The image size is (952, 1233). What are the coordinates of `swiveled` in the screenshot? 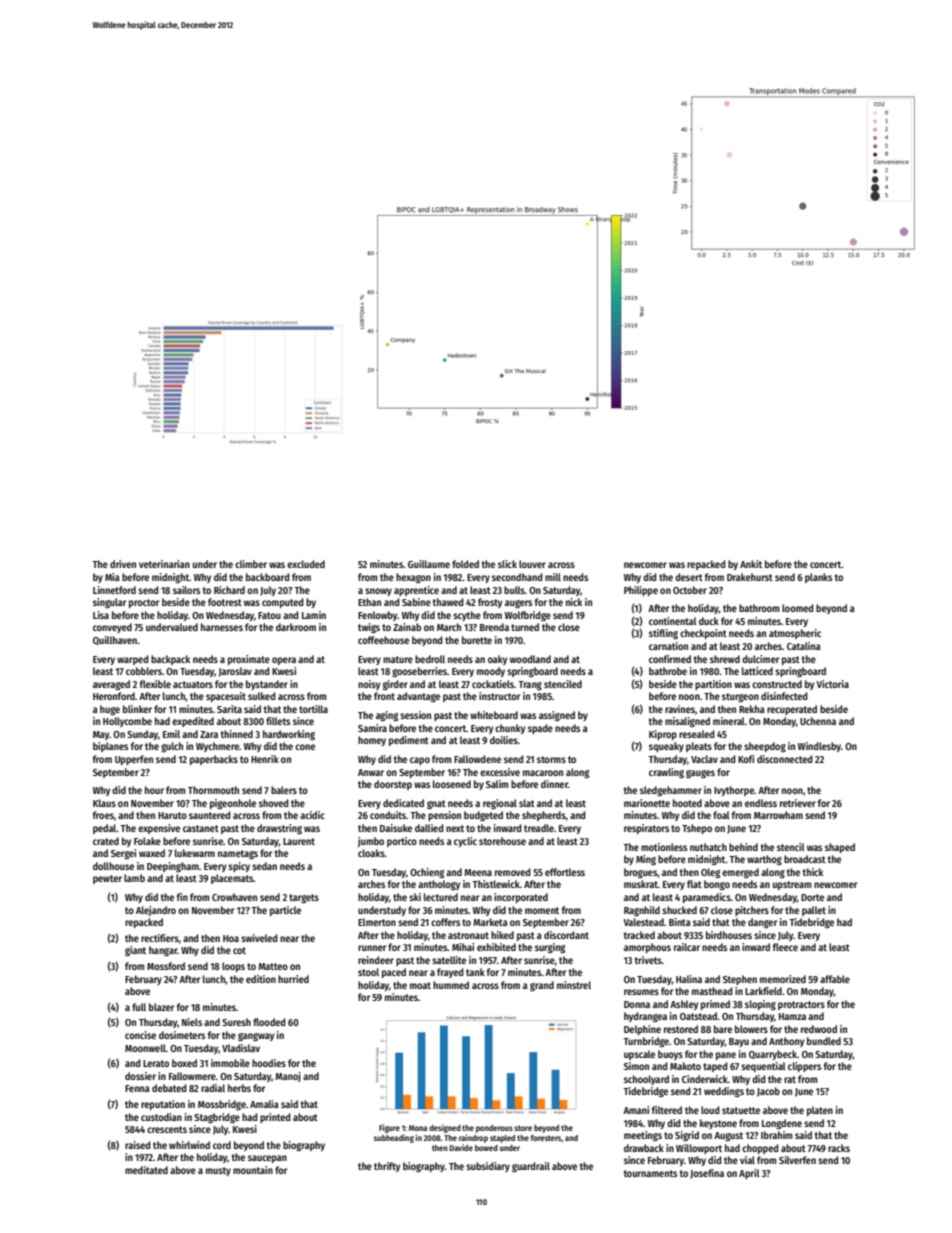 It's located at (259, 938).
